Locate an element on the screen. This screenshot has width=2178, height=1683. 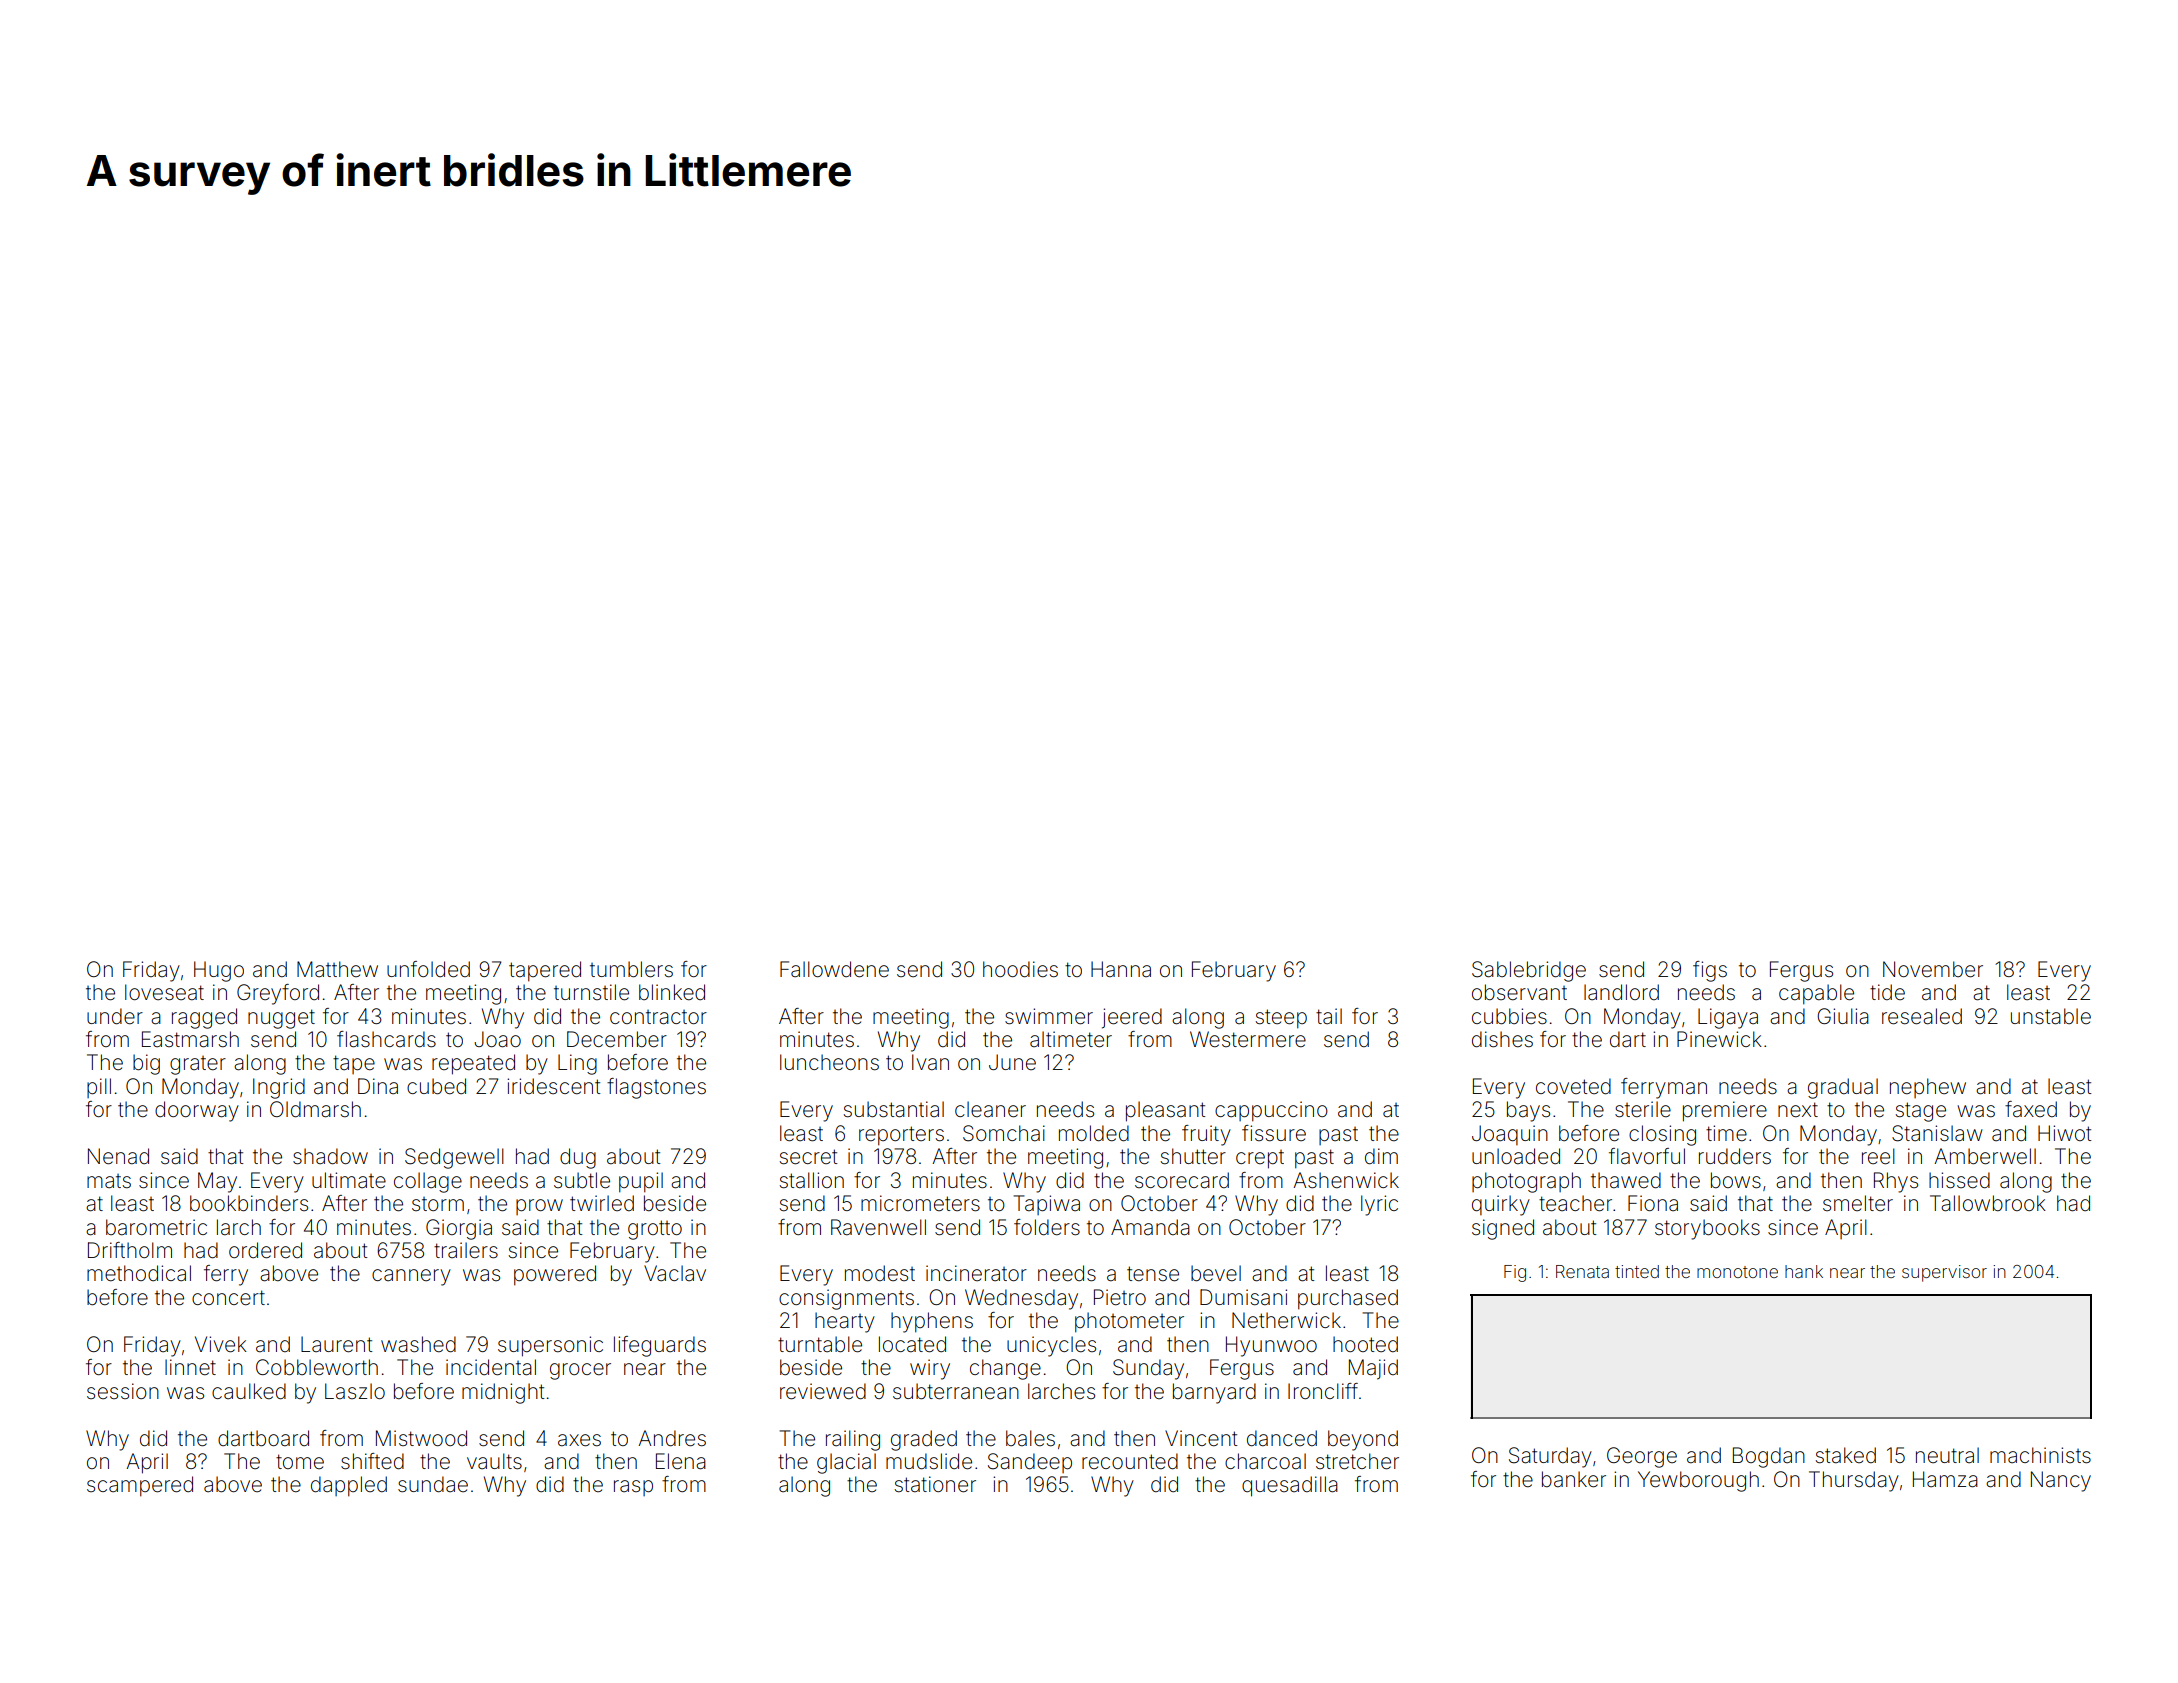
powered is located at coordinates (555, 1275).
